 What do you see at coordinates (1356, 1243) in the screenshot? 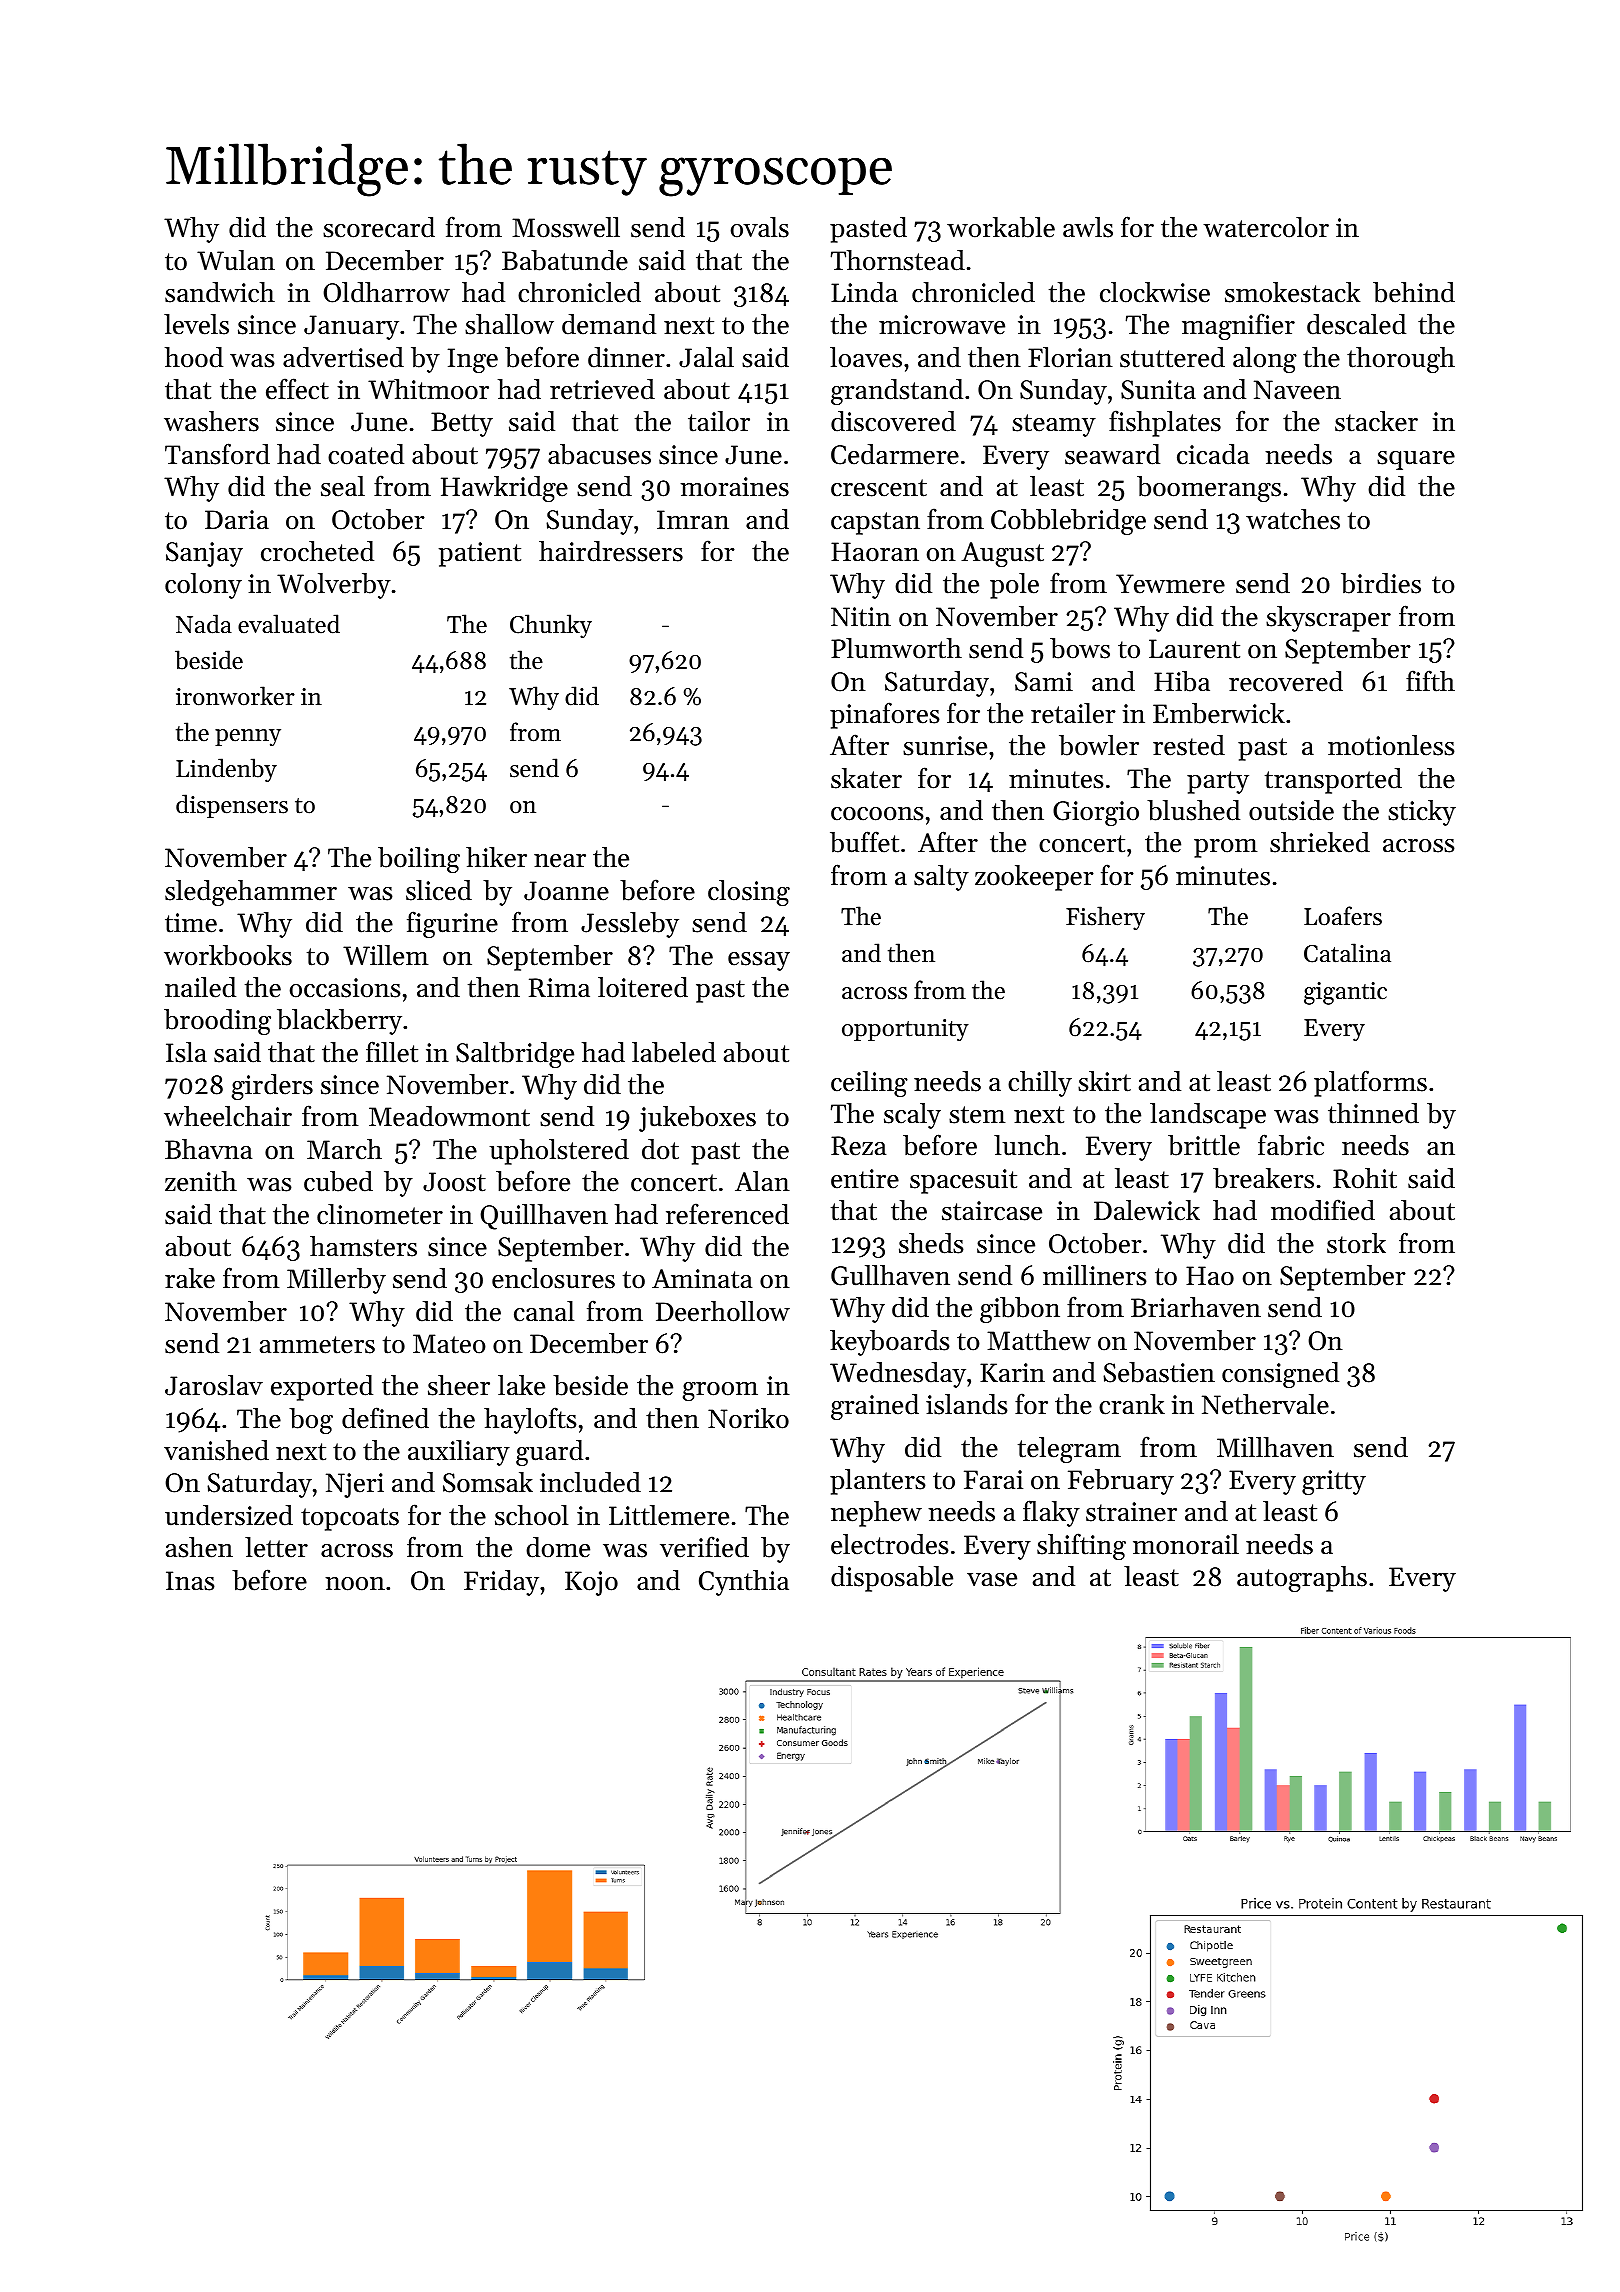
I see `stork` at bounding box center [1356, 1243].
